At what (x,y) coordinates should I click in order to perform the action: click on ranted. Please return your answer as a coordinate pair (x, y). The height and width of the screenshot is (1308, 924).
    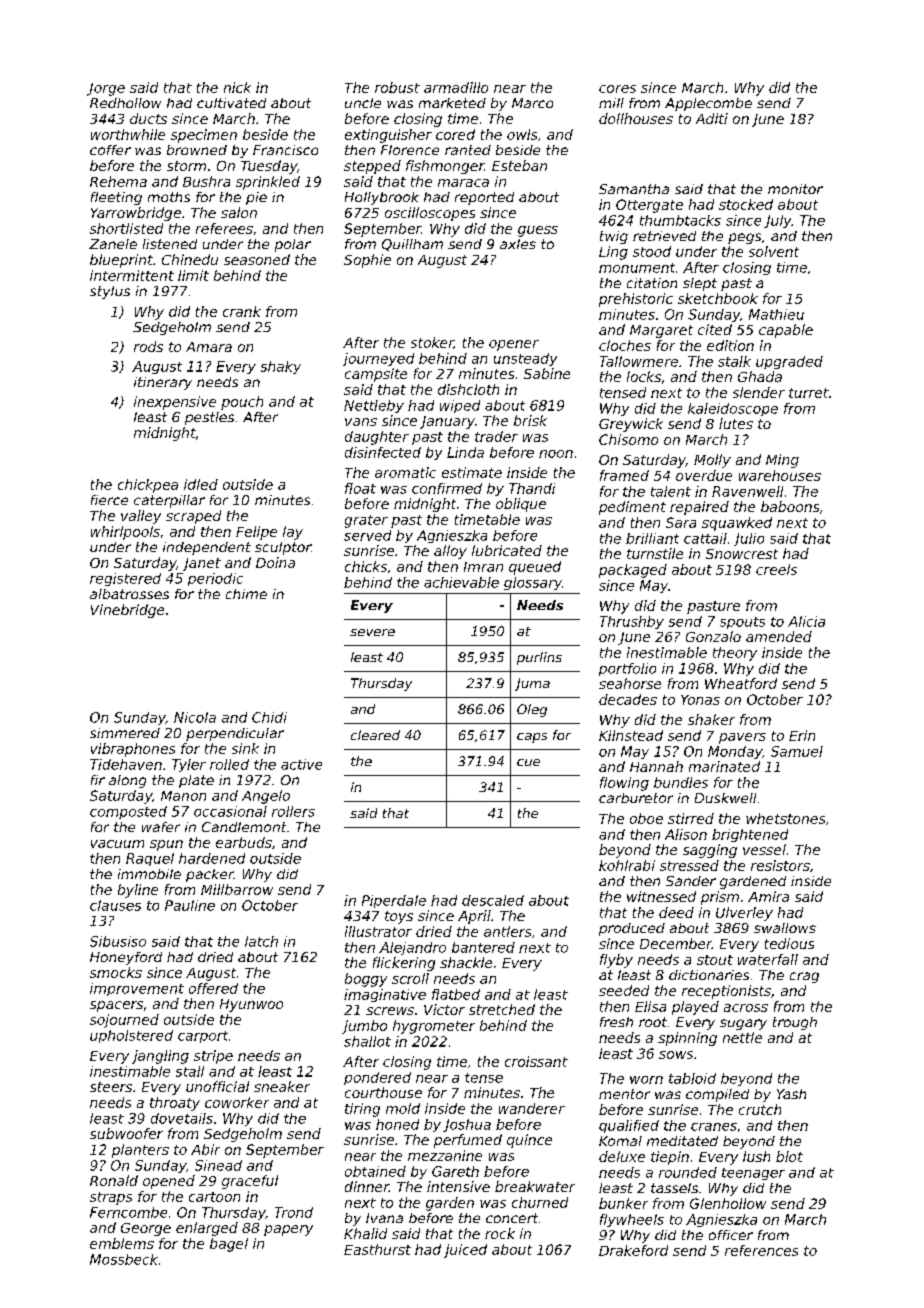
    Looking at the image, I should click on (468, 150).
